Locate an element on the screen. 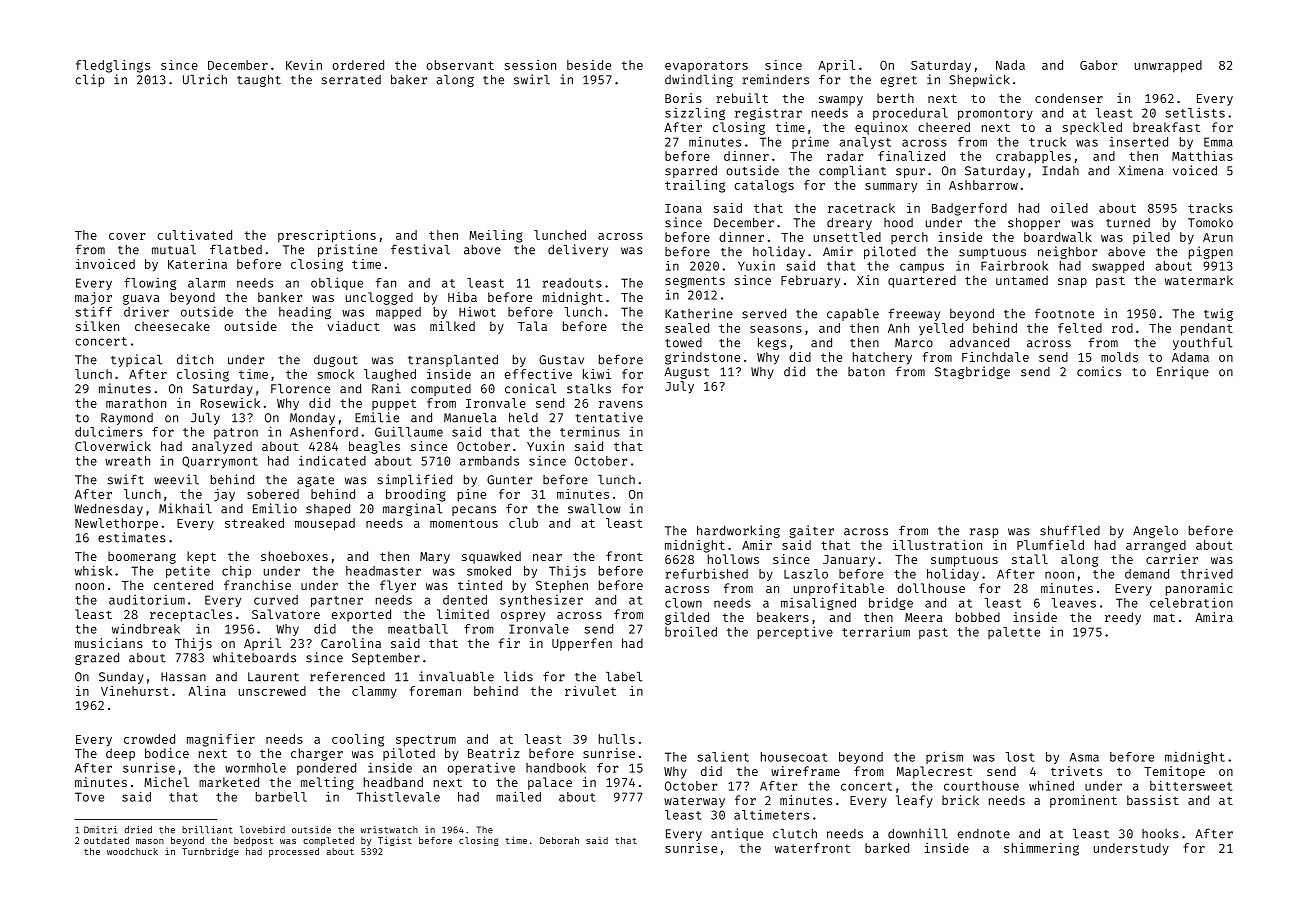  windbreak is located at coordinates (146, 629).
